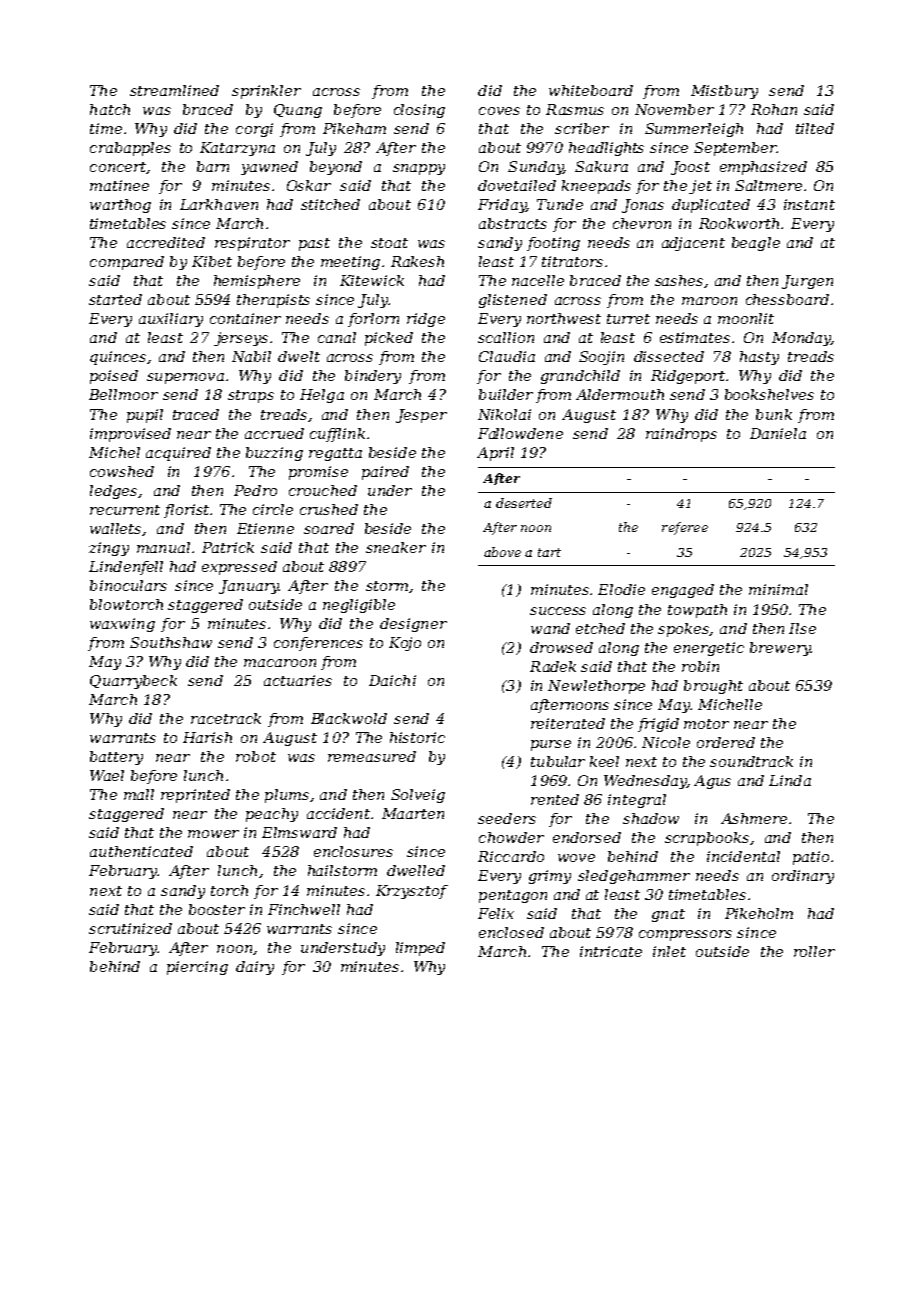 This screenshot has height=1308, width=924. Describe the element at coordinates (130, 928) in the screenshot. I see `scrutinized` at that location.
